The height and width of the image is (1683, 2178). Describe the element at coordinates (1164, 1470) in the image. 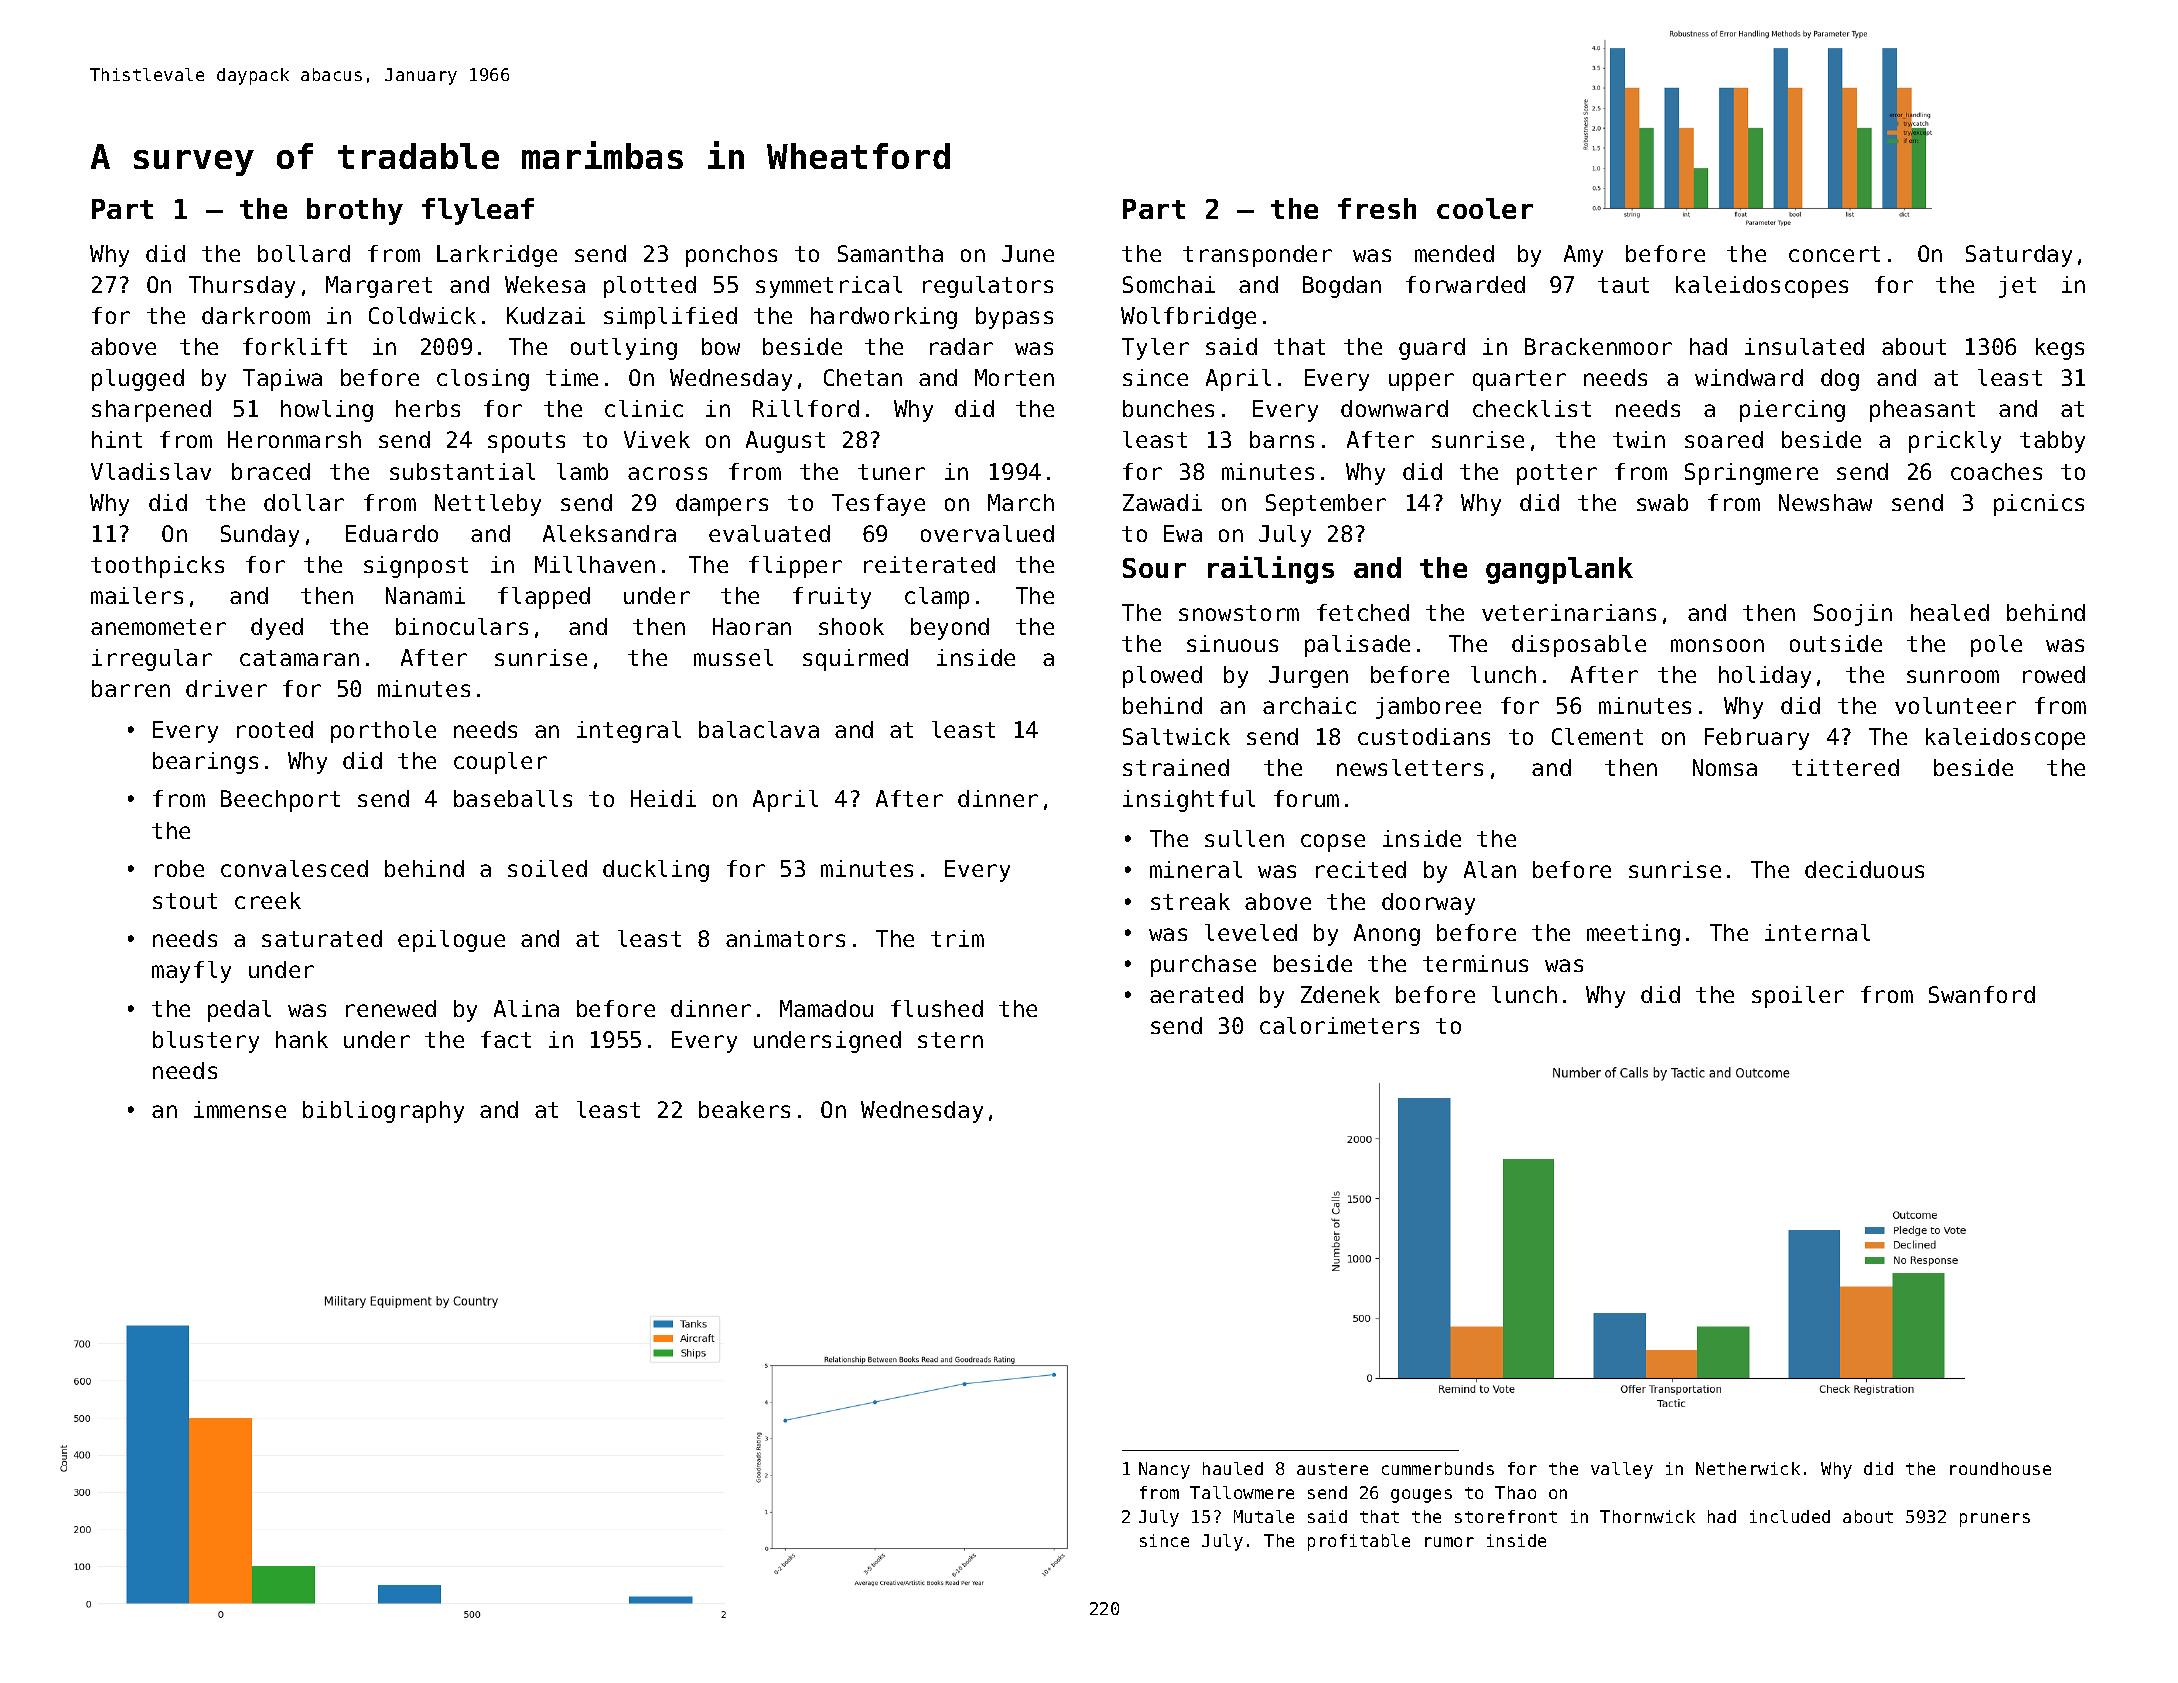

I see `Nancy` at that location.
